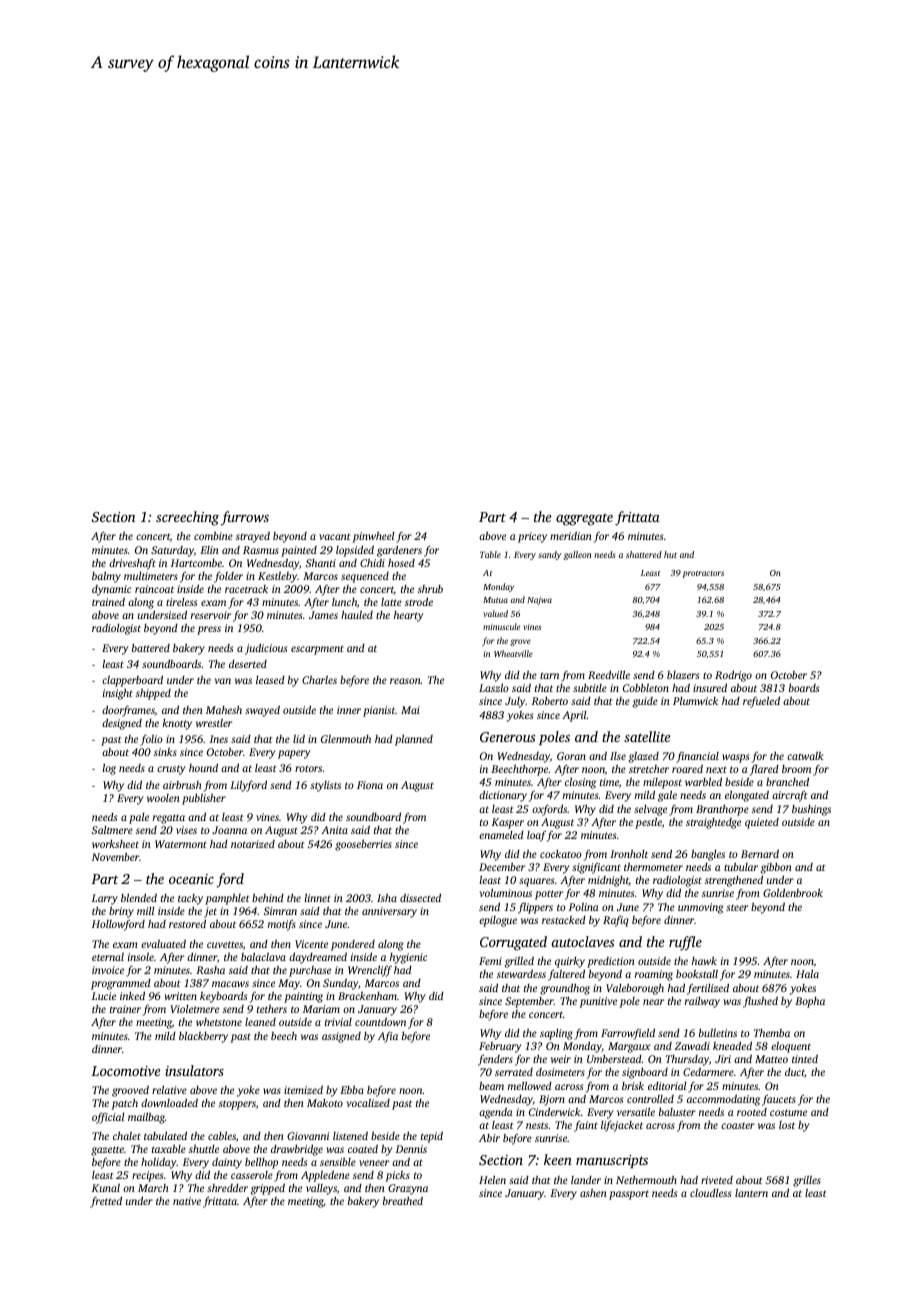  Describe the element at coordinates (561, 854) in the screenshot. I see `cockatoo` at that location.
